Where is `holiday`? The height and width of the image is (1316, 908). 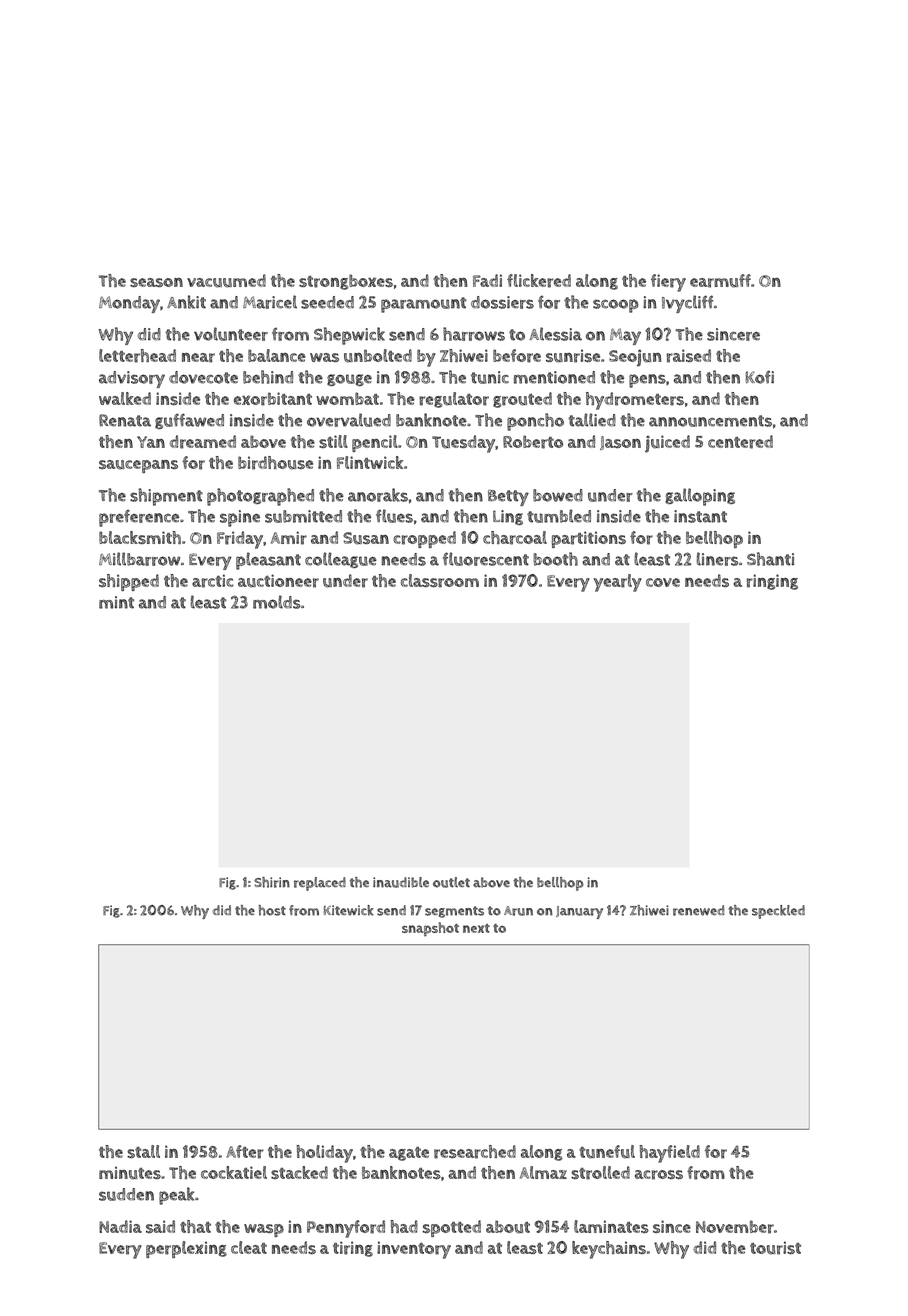
holiday is located at coordinates (324, 1154).
